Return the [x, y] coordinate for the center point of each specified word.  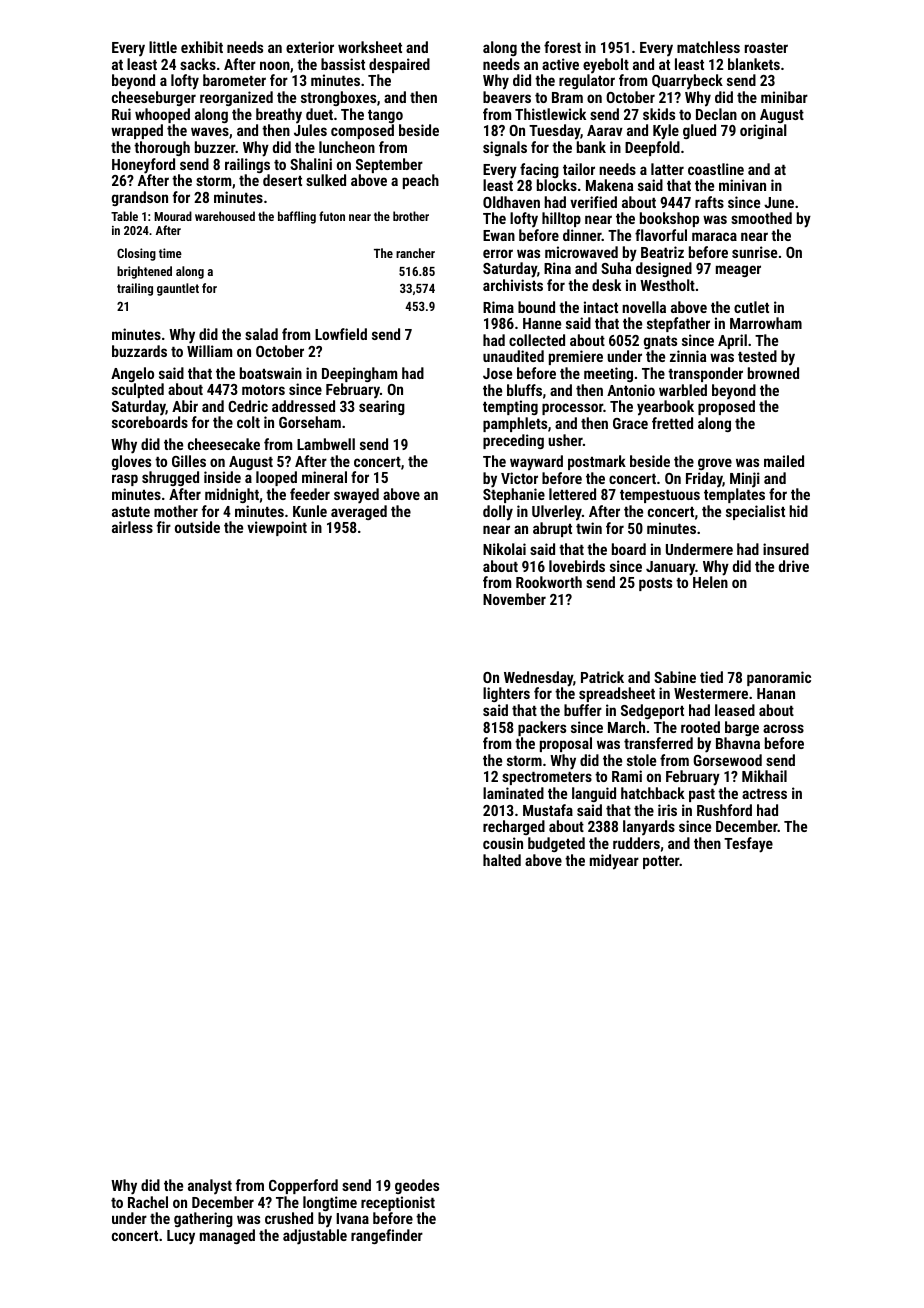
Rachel [148, 1202]
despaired [399, 65]
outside [197, 527]
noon [275, 65]
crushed [289, 1218]
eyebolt [606, 66]
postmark [597, 462]
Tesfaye [748, 845]
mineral [324, 477]
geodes [417, 1186]
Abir [185, 406]
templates [734, 495]
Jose [497, 373]
